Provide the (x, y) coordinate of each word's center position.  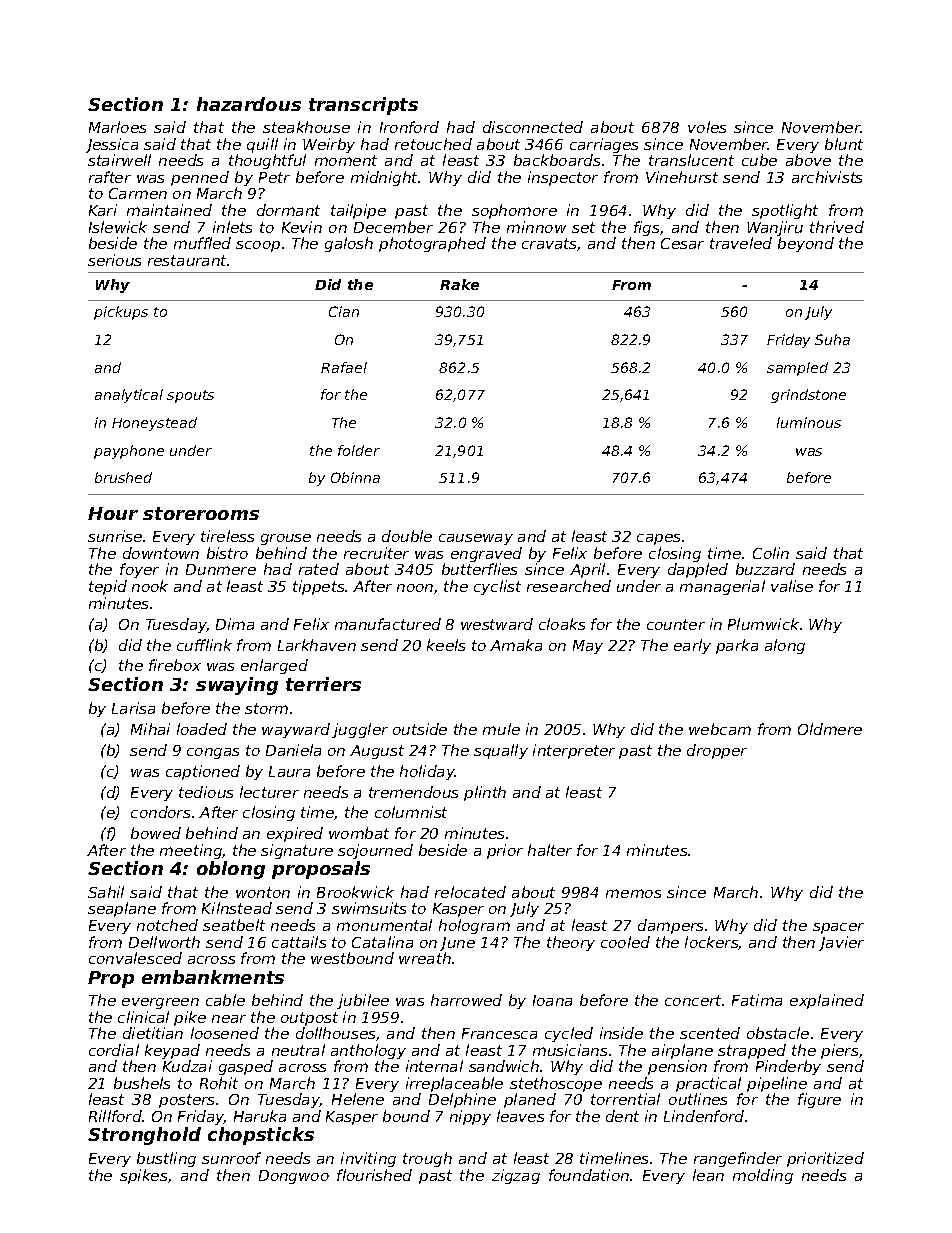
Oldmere (830, 729)
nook (150, 586)
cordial (114, 1050)
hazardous (249, 104)
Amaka (516, 645)
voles (707, 127)
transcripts (363, 106)
